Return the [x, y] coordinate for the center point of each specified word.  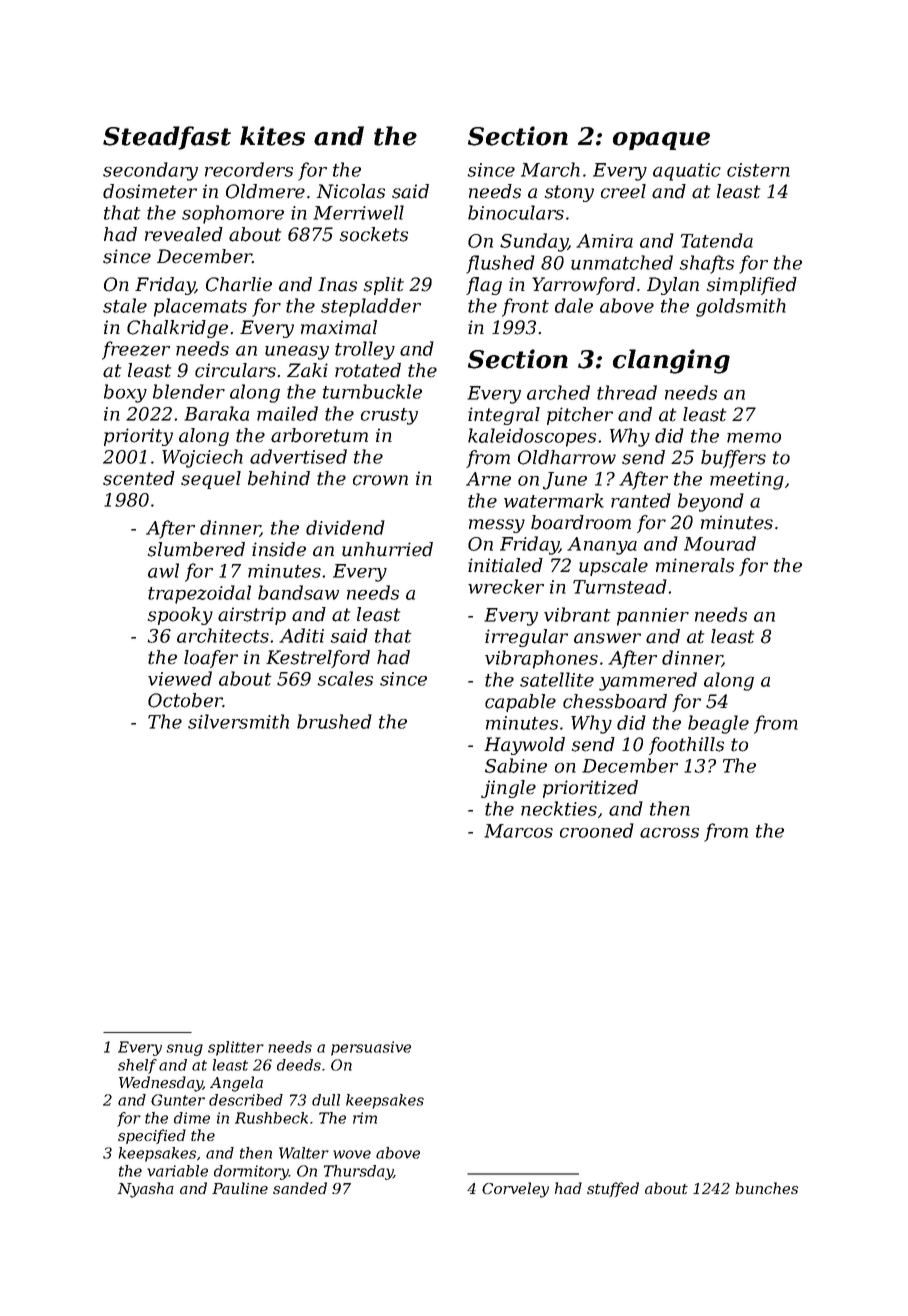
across [669, 833]
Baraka [216, 413]
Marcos [518, 831]
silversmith [238, 721]
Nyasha [145, 1190]
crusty [389, 416]
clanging [671, 361]
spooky [180, 616]
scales [345, 678]
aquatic [687, 172]
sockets [374, 234]
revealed [184, 234]
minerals [695, 565]
